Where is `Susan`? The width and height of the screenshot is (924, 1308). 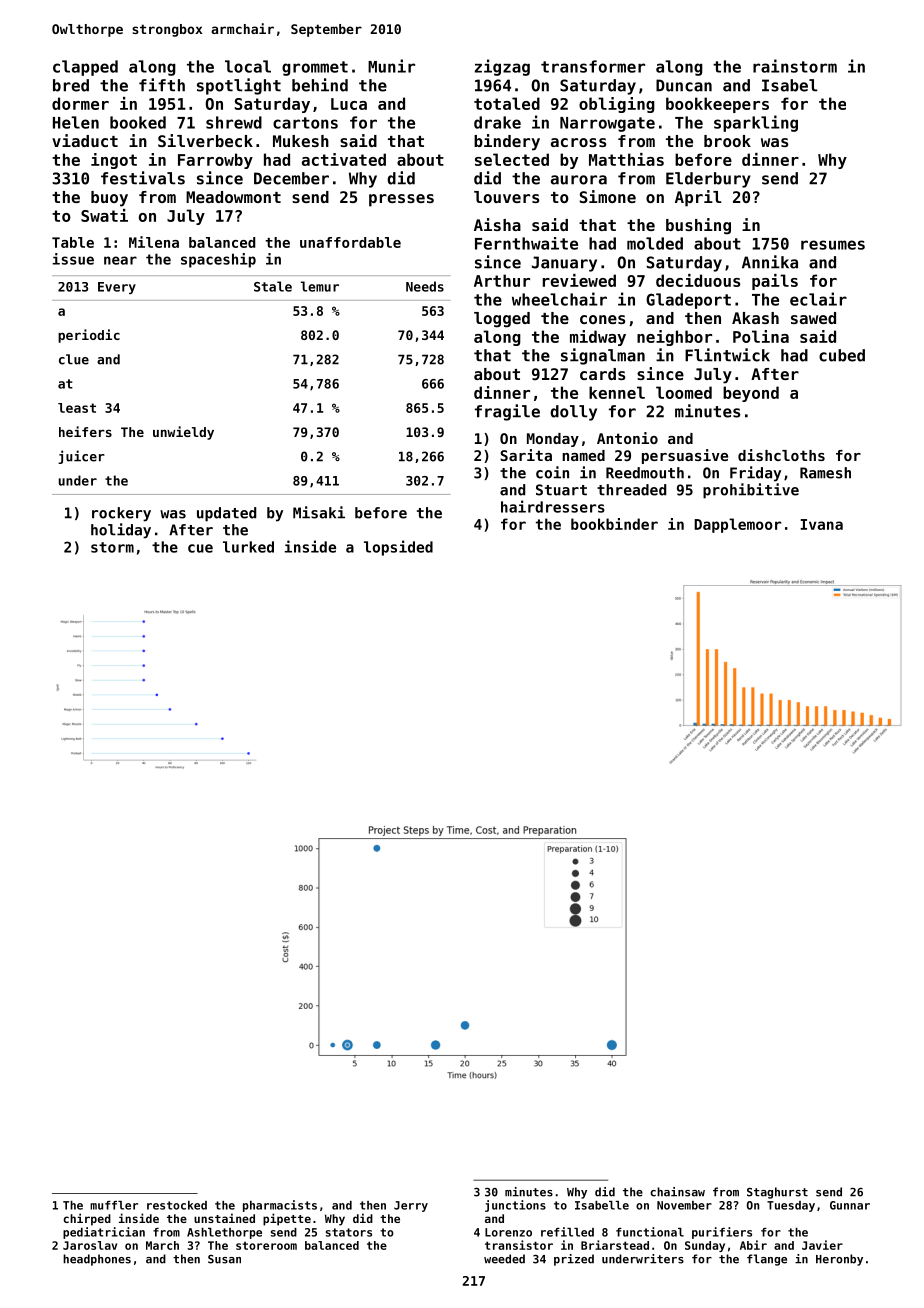 Susan is located at coordinates (224, 1259).
